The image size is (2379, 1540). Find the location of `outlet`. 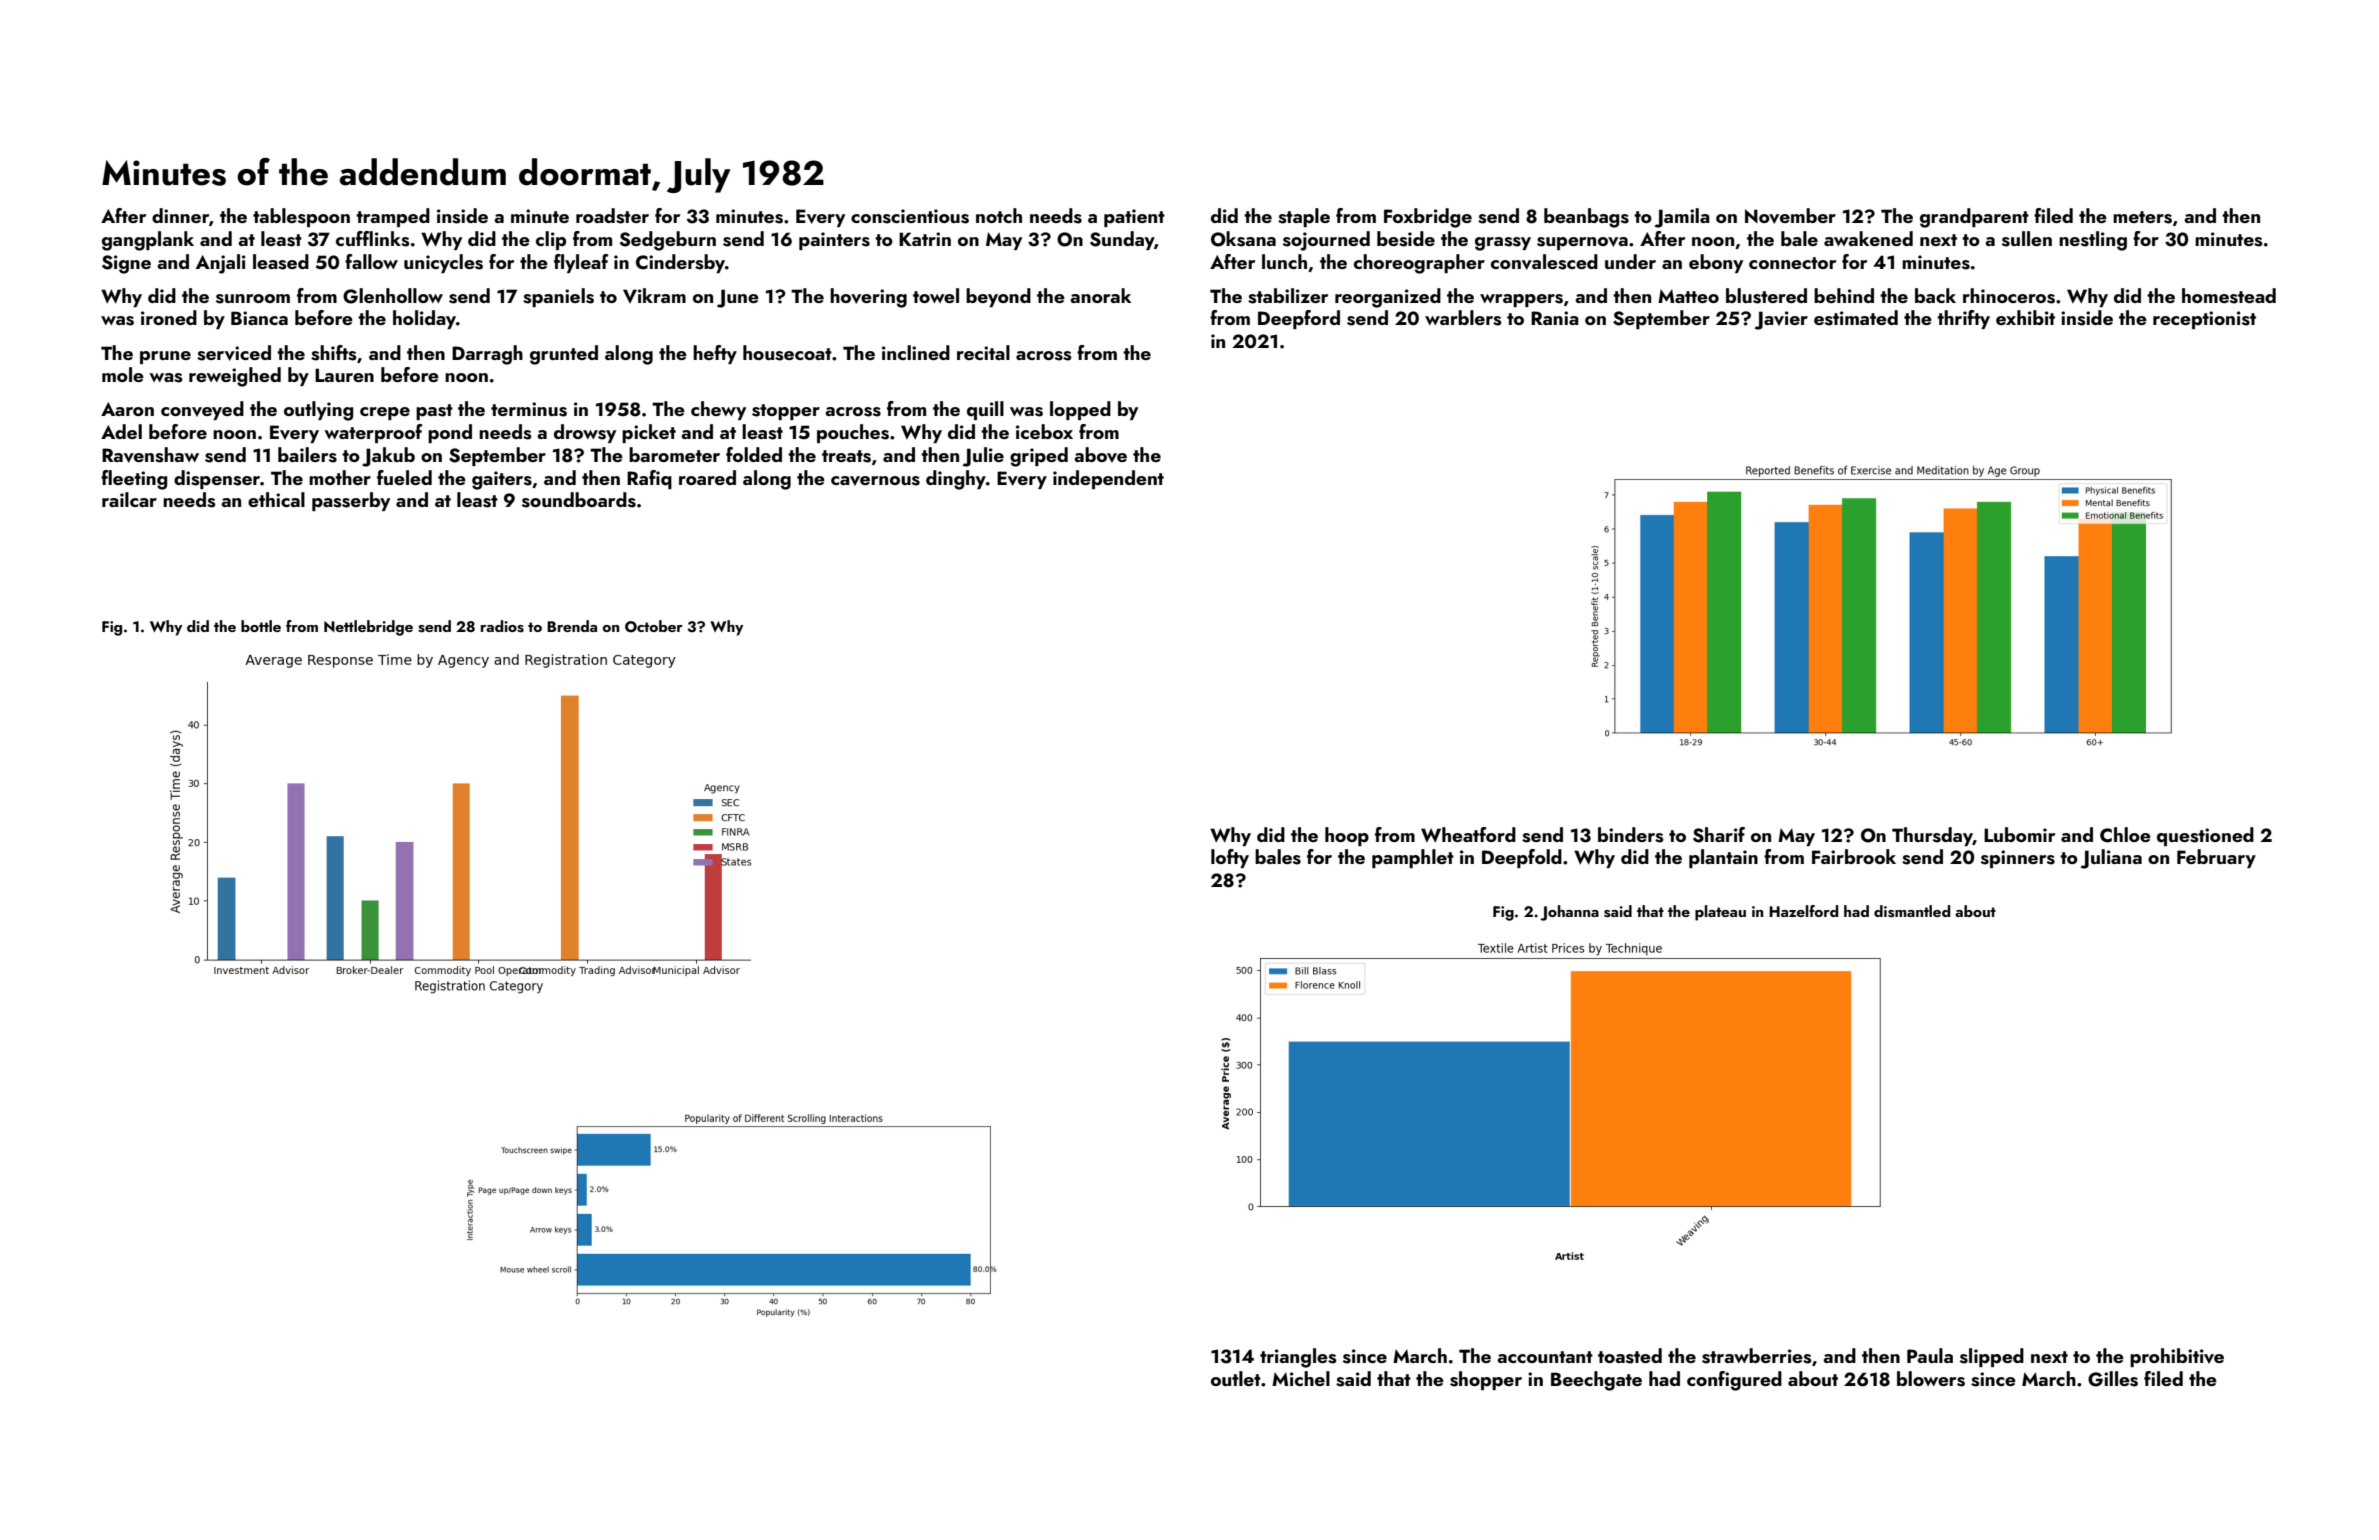

outlet is located at coordinates (1236, 1378).
